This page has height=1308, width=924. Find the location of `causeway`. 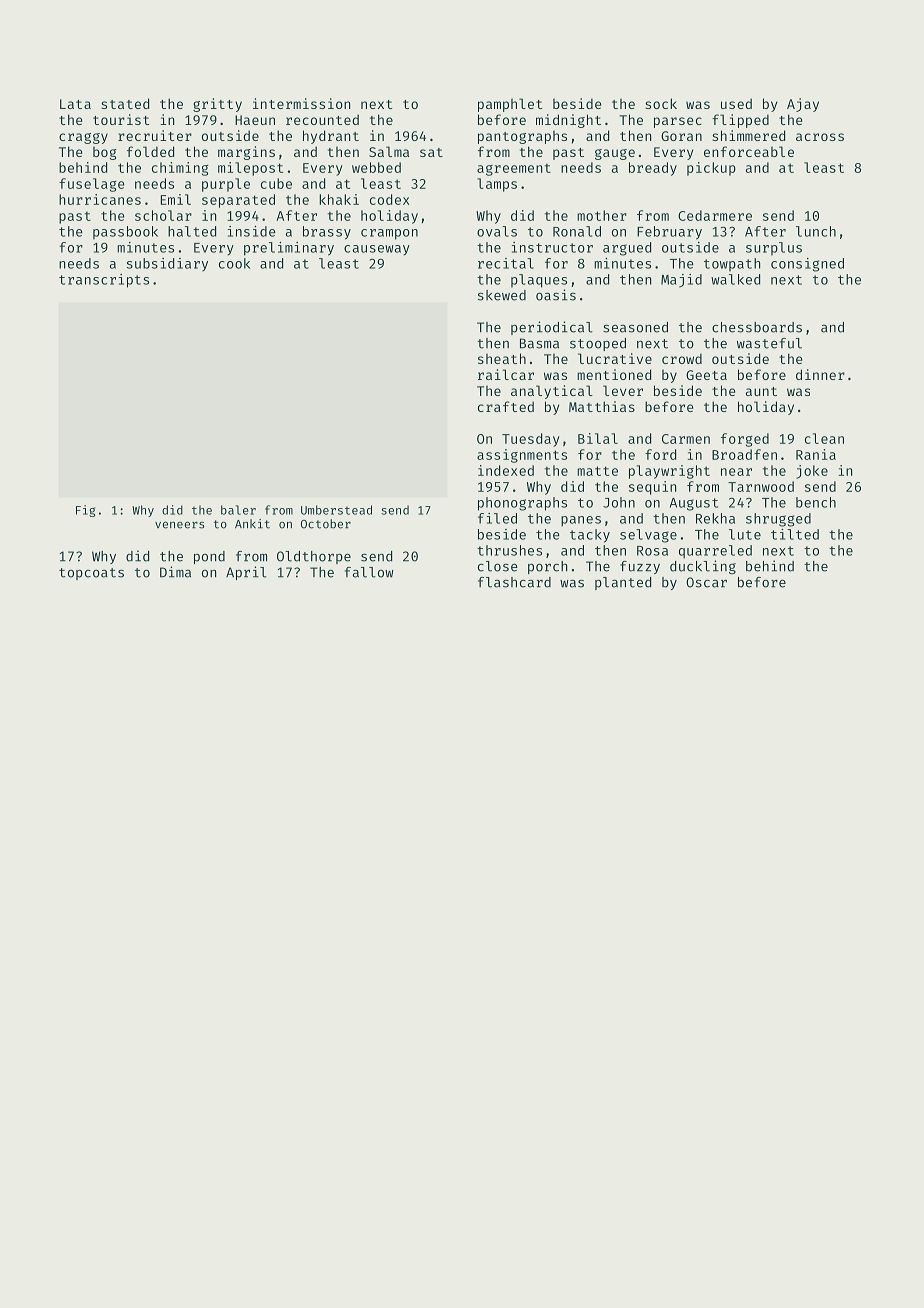

causeway is located at coordinates (377, 250).
